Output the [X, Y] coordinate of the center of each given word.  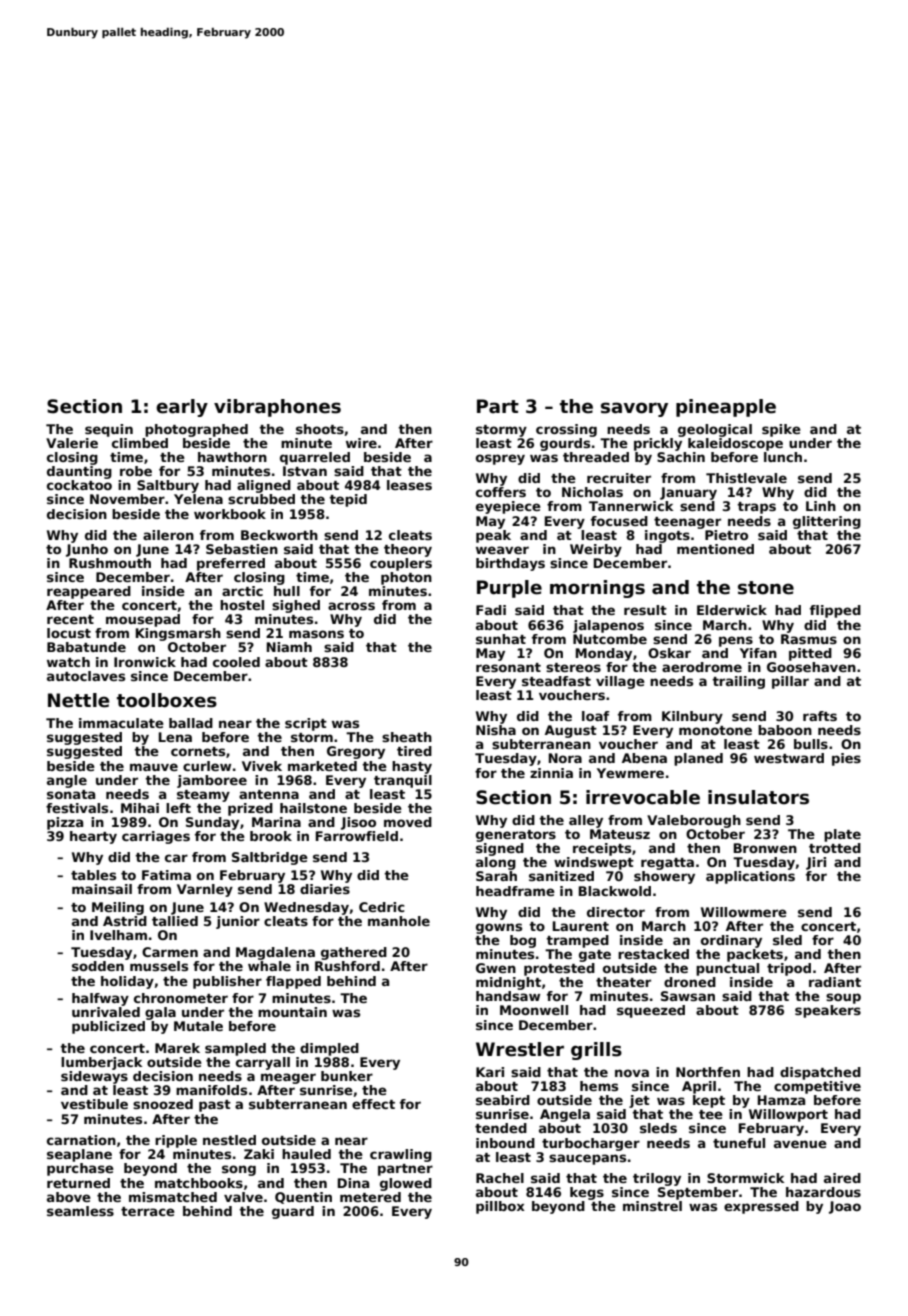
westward [789, 758]
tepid [348, 500]
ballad [191, 723]
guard [293, 1212]
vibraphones [277, 408]
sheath [407, 737]
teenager [687, 523]
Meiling [118, 908]
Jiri [816, 863]
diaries [325, 889]
